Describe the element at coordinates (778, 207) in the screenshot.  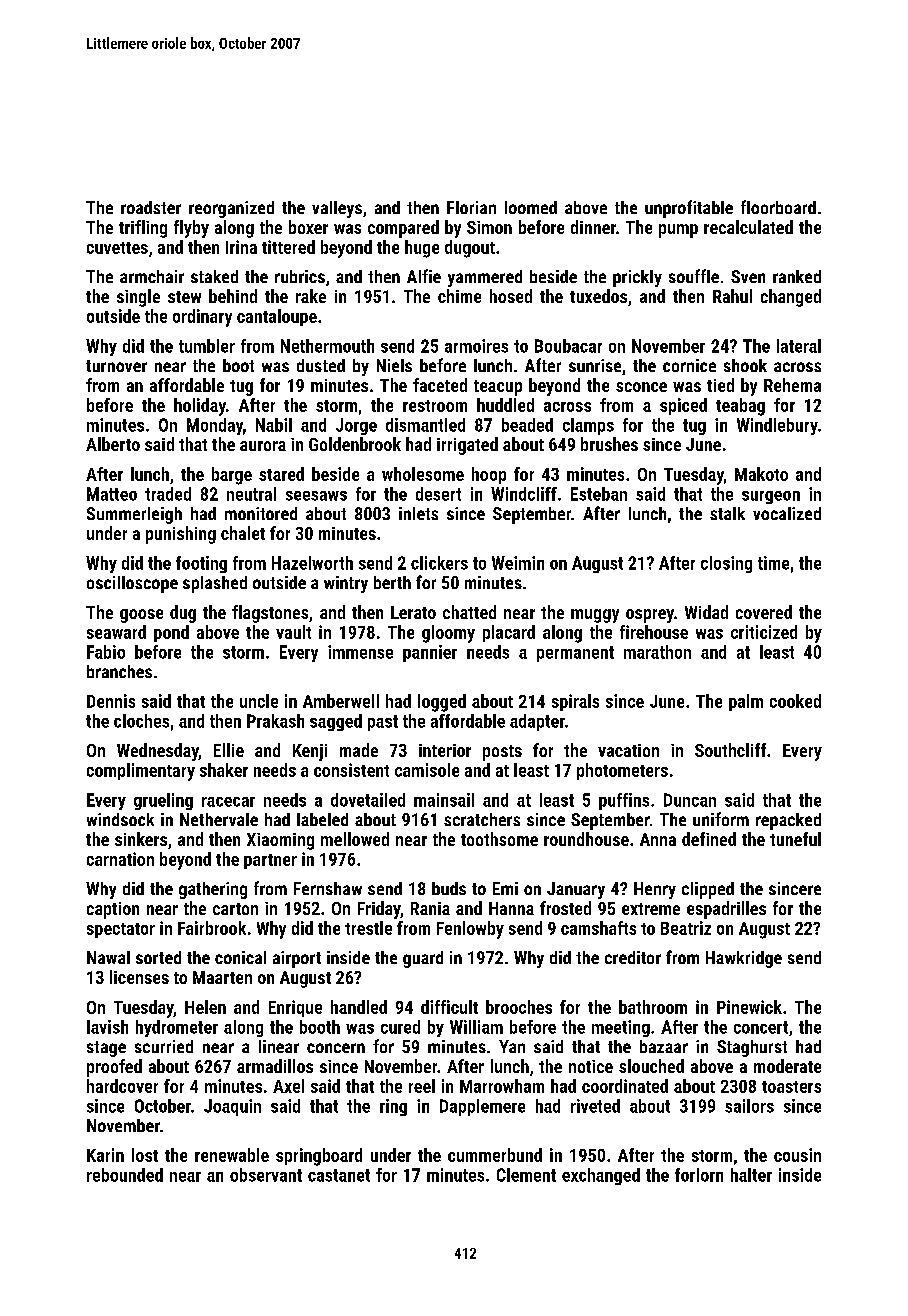
I see `floorboard` at that location.
